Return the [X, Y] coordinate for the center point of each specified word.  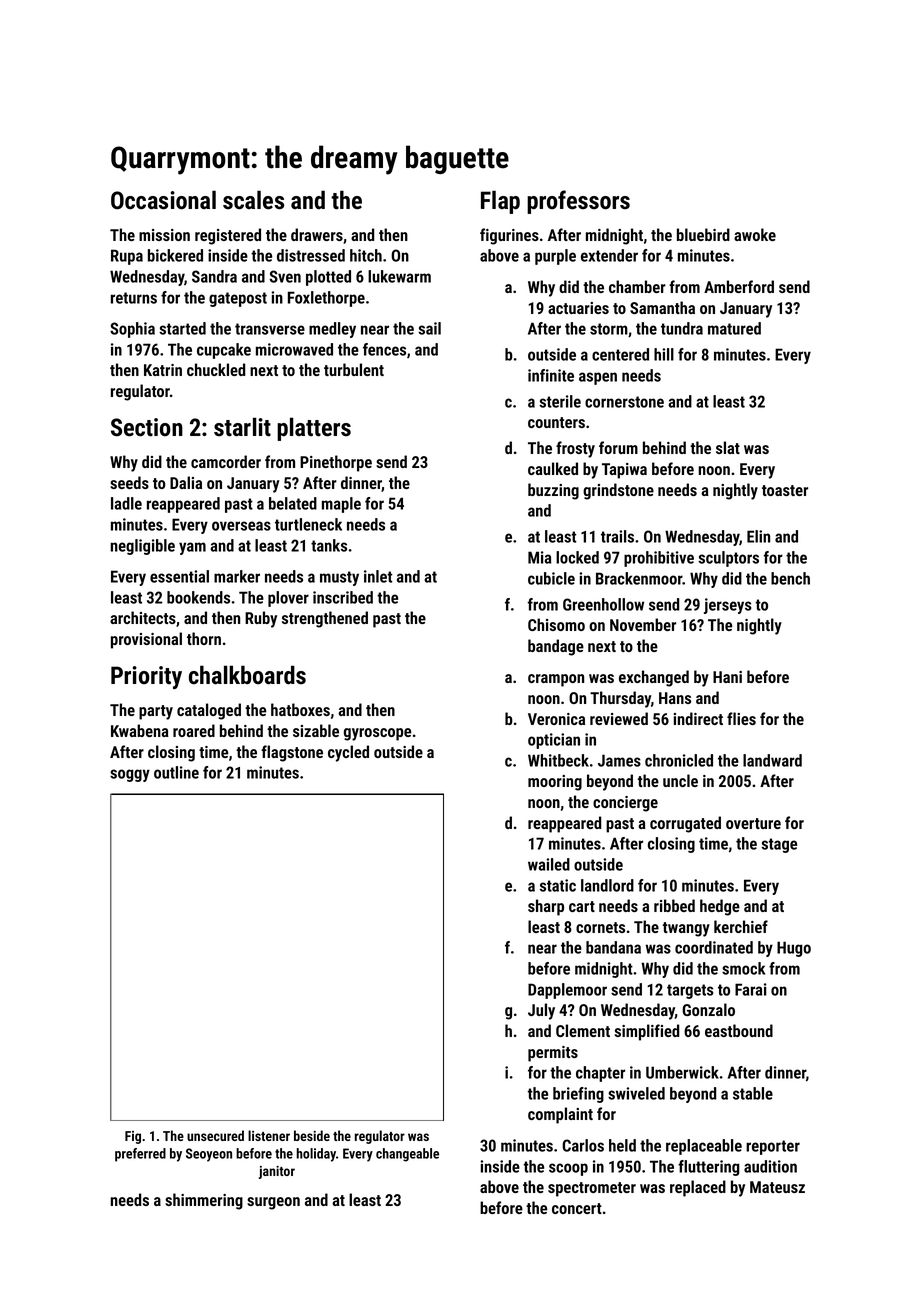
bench [790, 578]
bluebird [703, 234]
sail [429, 328]
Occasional [163, 200]
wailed [549, 864]
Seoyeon [209, 1155]
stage [779, 845]
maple [341, 505]
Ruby [261, 619]
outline [176, 772]
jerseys [728, 606]
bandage [556, 647]
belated [293, 503]
